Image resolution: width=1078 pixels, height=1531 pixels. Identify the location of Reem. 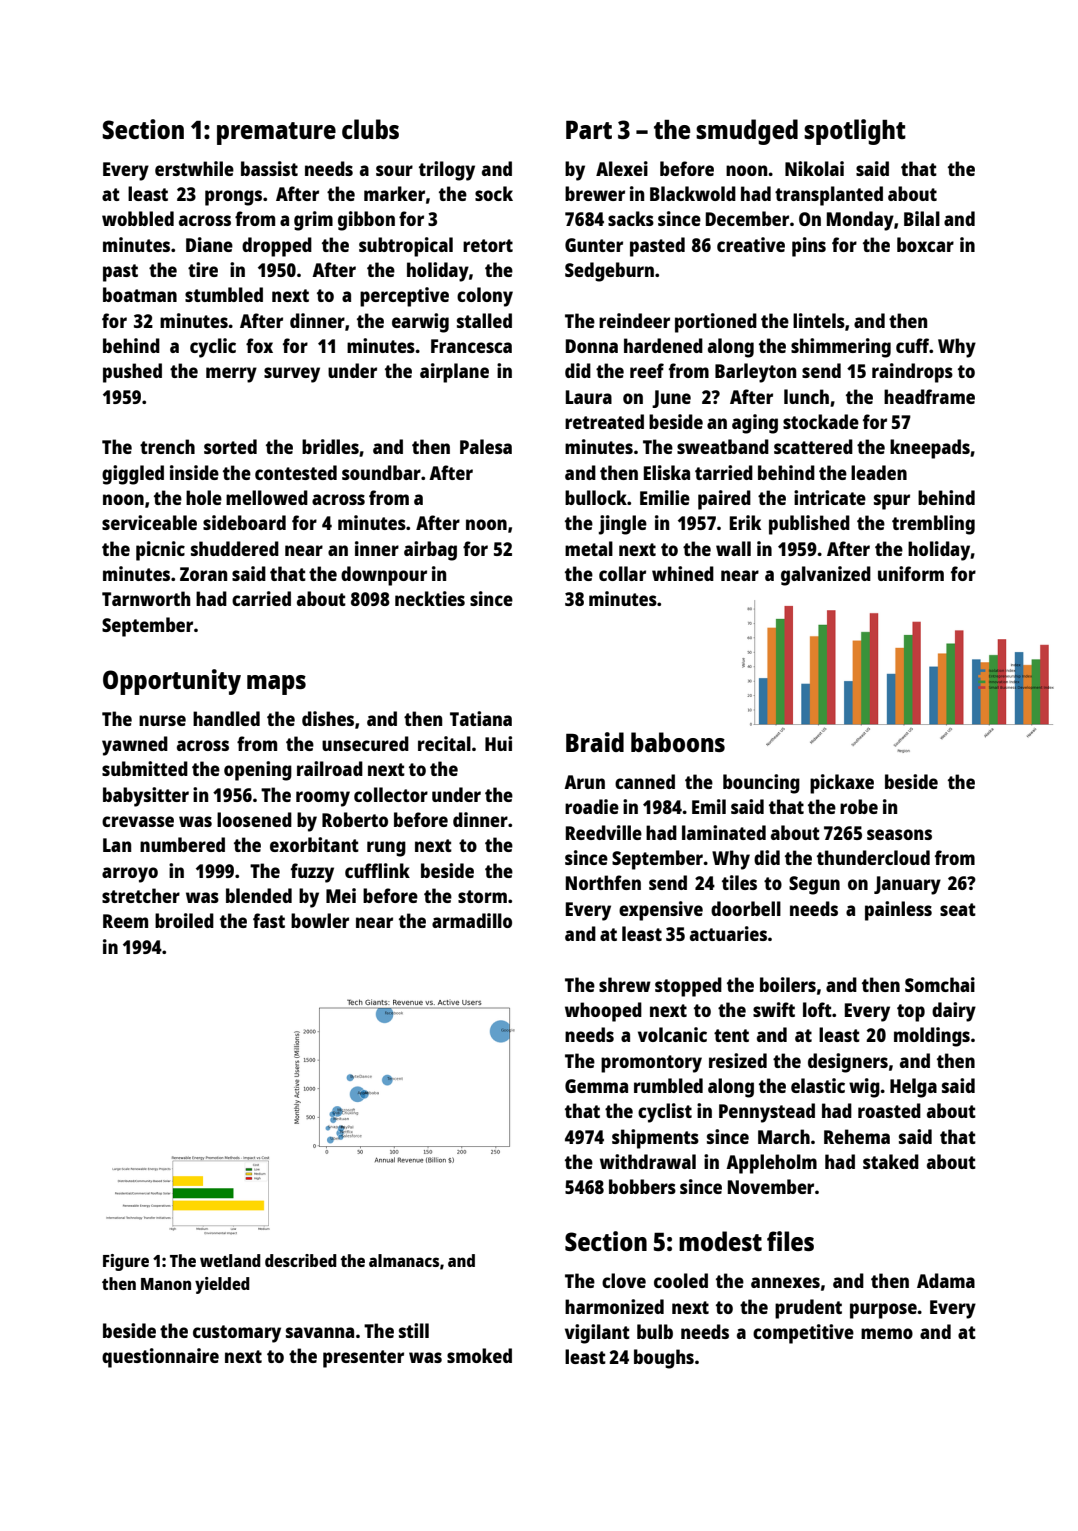
(125, 921).
